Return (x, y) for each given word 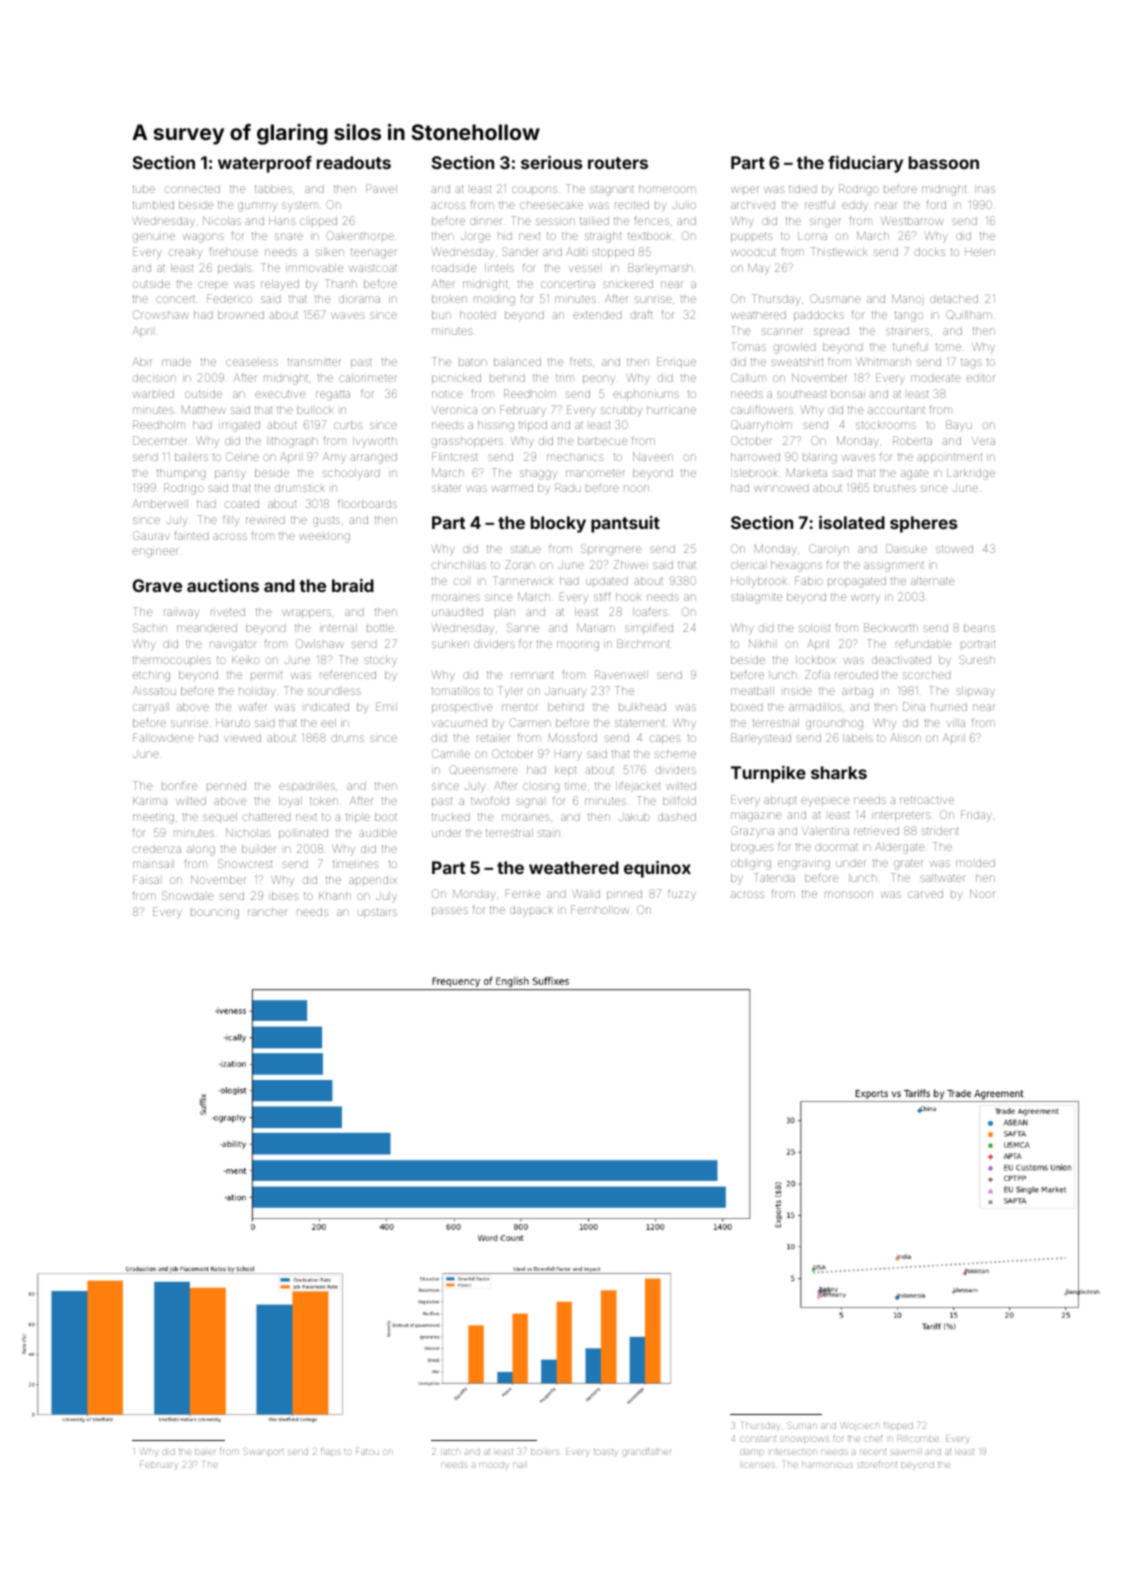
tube (144, 189)
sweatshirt (797, 362)
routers (618, 163)
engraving (804, 865)
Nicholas (248, 832)
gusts (326, 521)
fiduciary (865, 164)
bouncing (215, 914)
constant (758, 1439)
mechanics (575, 457)
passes (450, 911)
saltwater (943, 878)
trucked (450, 817)
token (324, 801)
